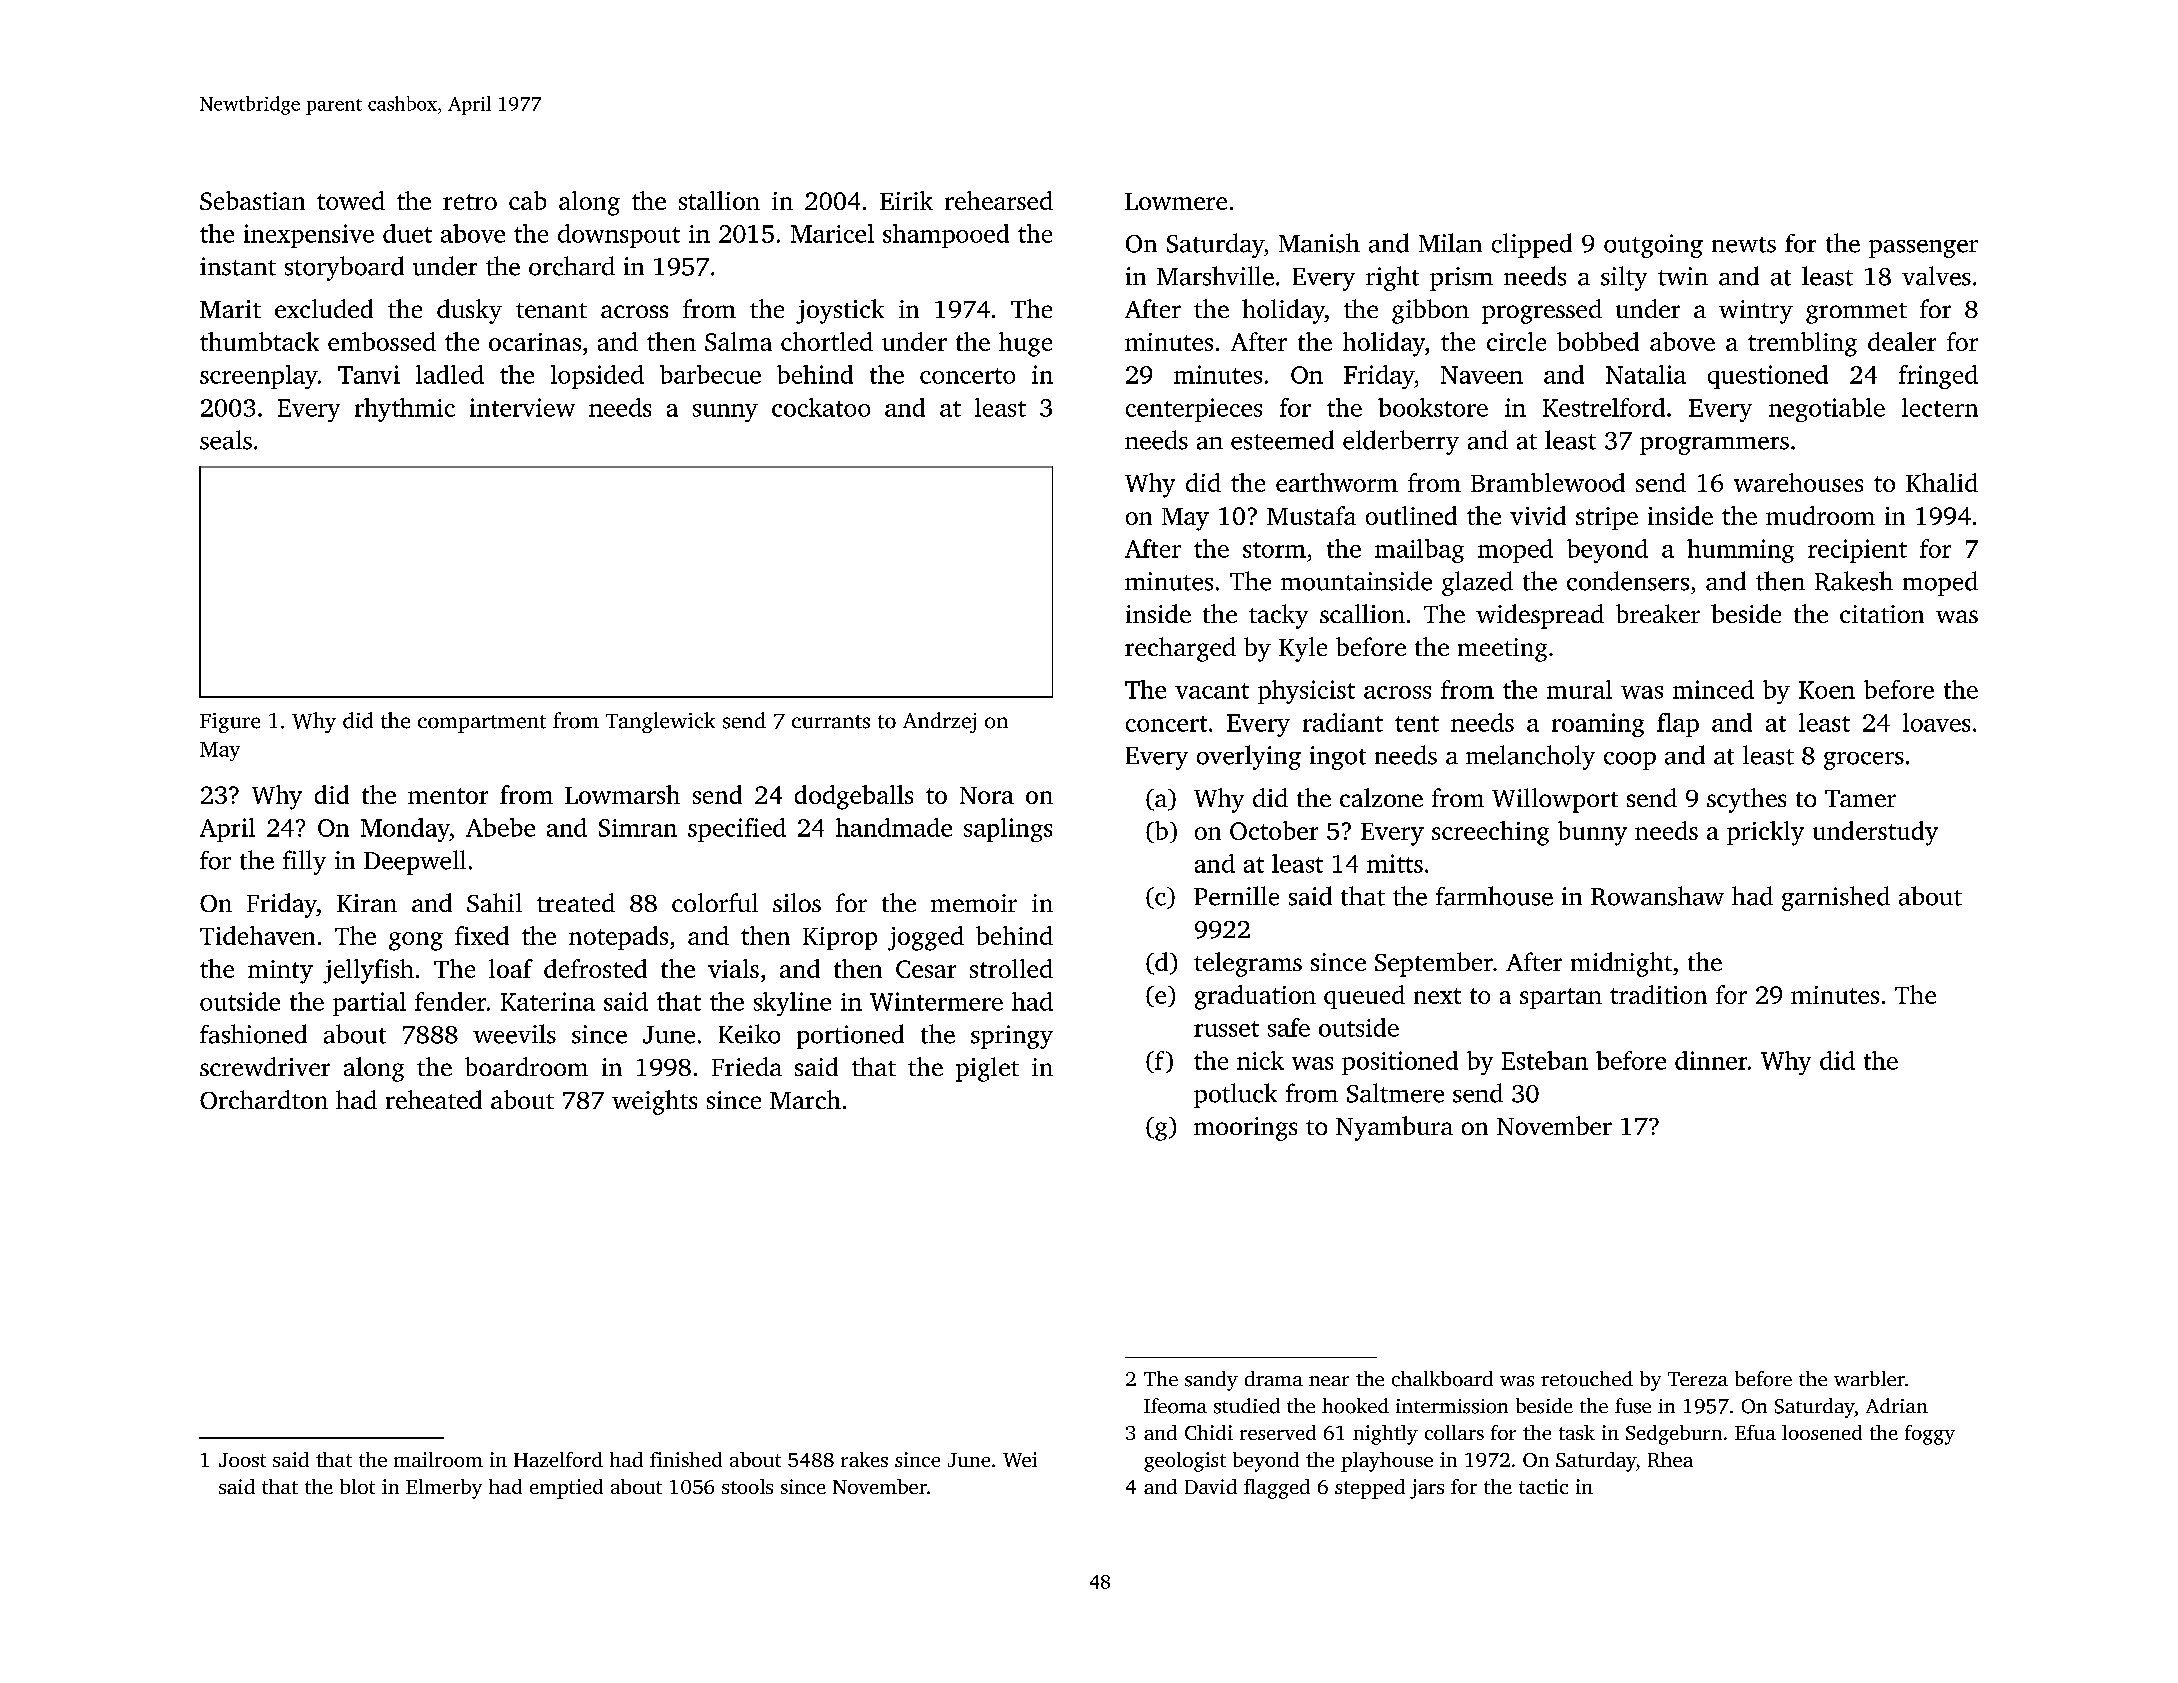  Describe the element at coordinates (1319, 243) in the page. I see `Manish` at that location.
